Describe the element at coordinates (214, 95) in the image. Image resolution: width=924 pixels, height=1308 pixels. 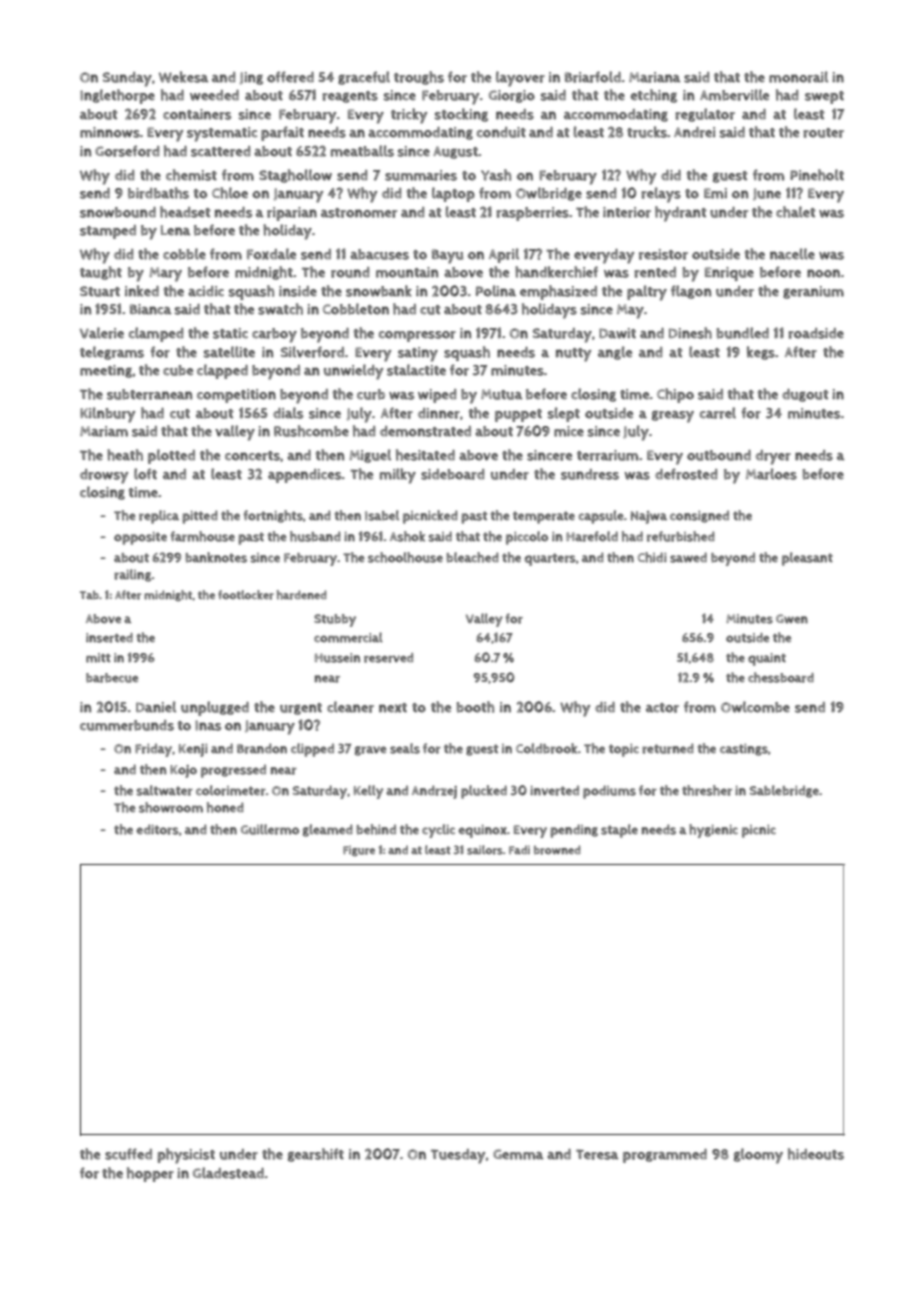
I see `weeded` at that location.
